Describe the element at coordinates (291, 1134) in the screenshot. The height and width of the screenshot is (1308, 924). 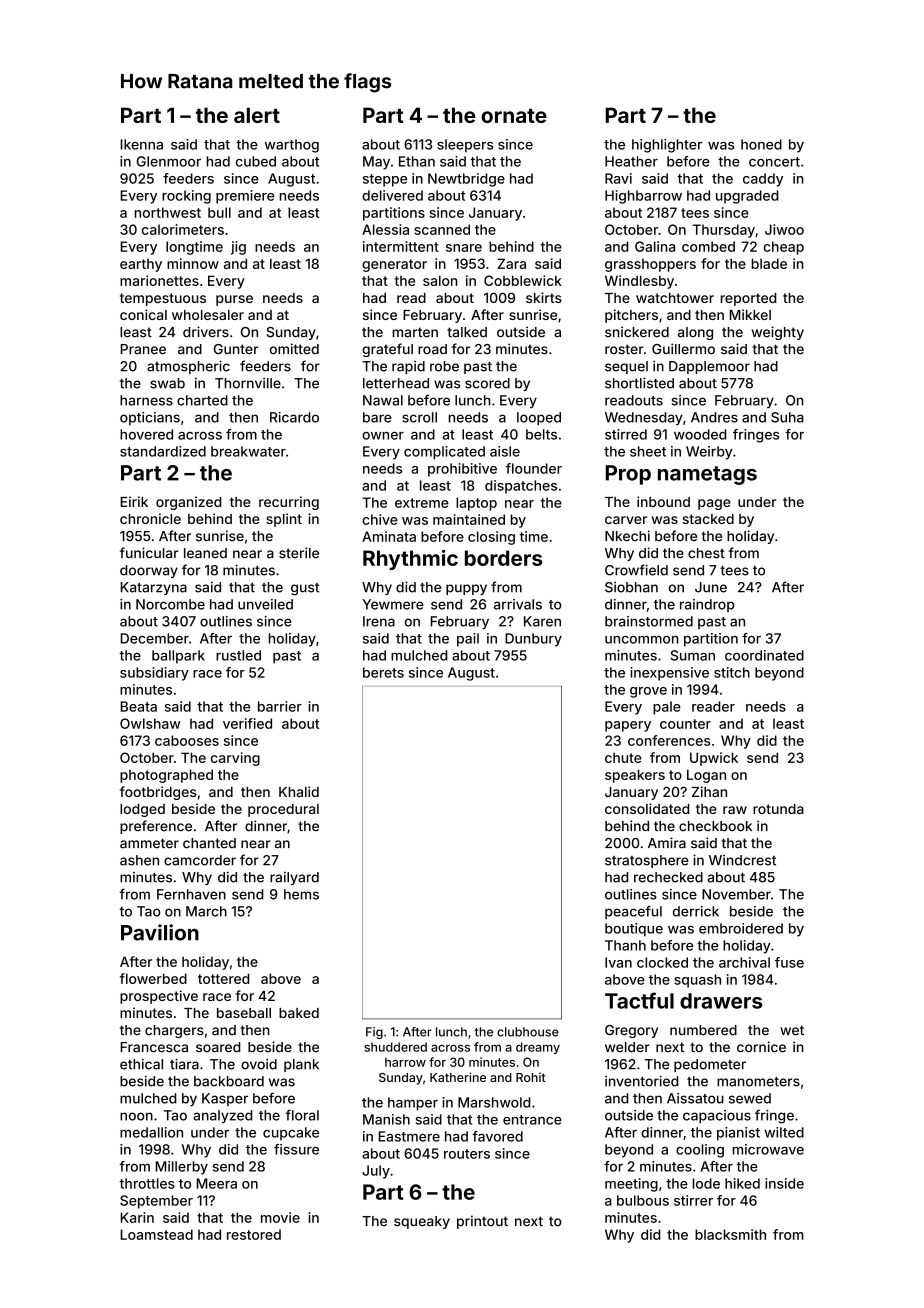
I see `cupcake` at that location.
